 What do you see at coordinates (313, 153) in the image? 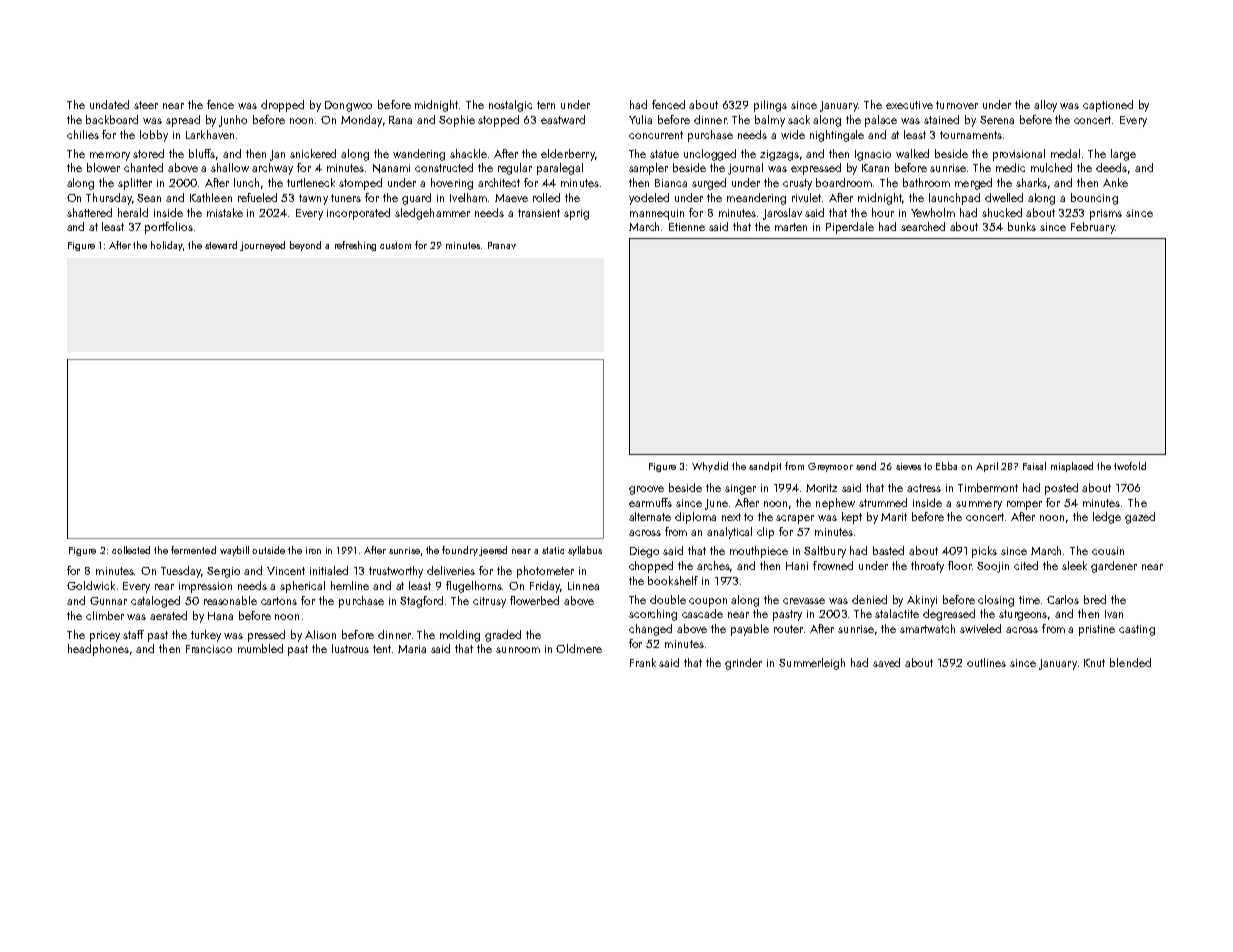
I see `snickered` at bounding box center [313, 153].
